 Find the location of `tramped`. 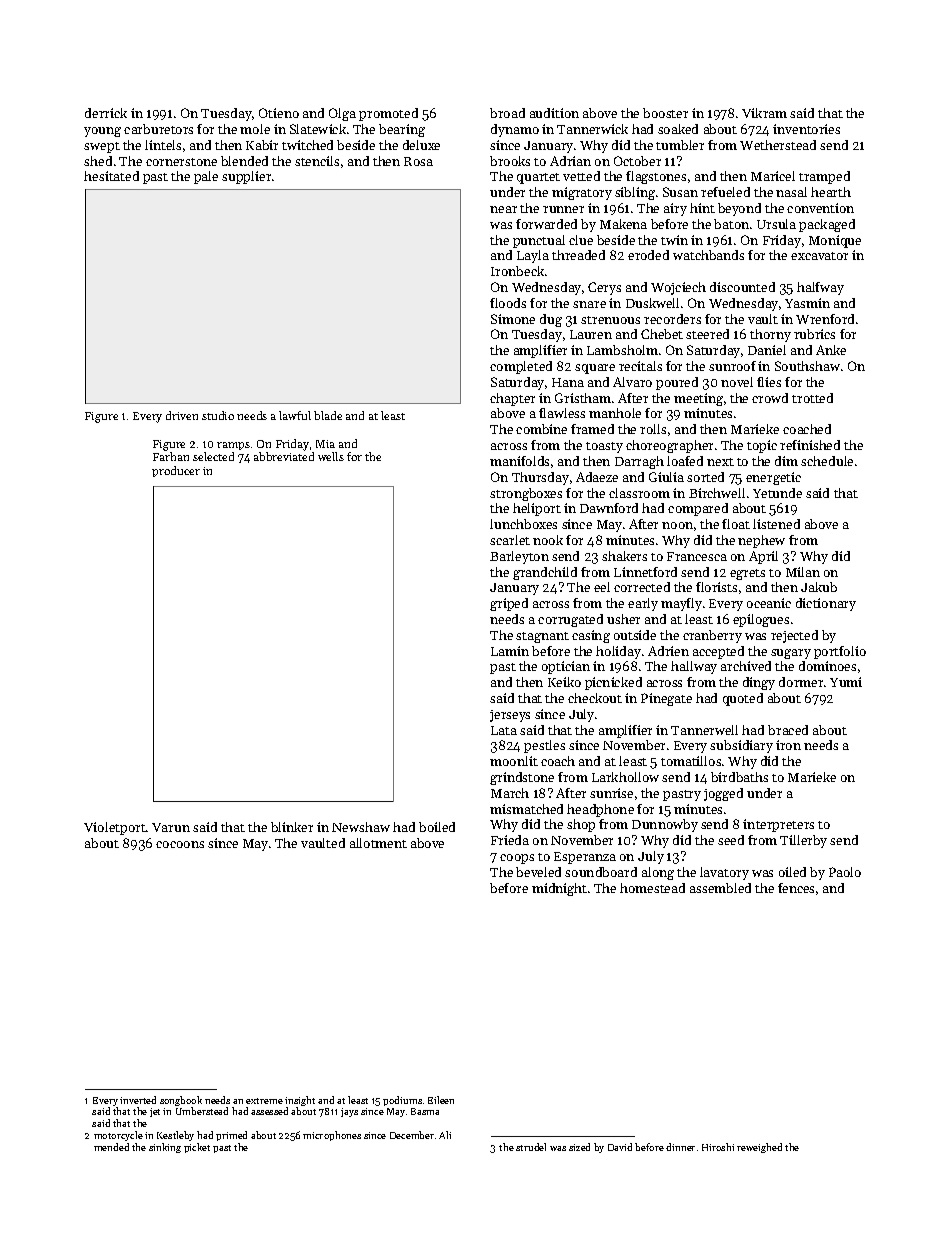

tramped is located at coordinates (824, 177).
